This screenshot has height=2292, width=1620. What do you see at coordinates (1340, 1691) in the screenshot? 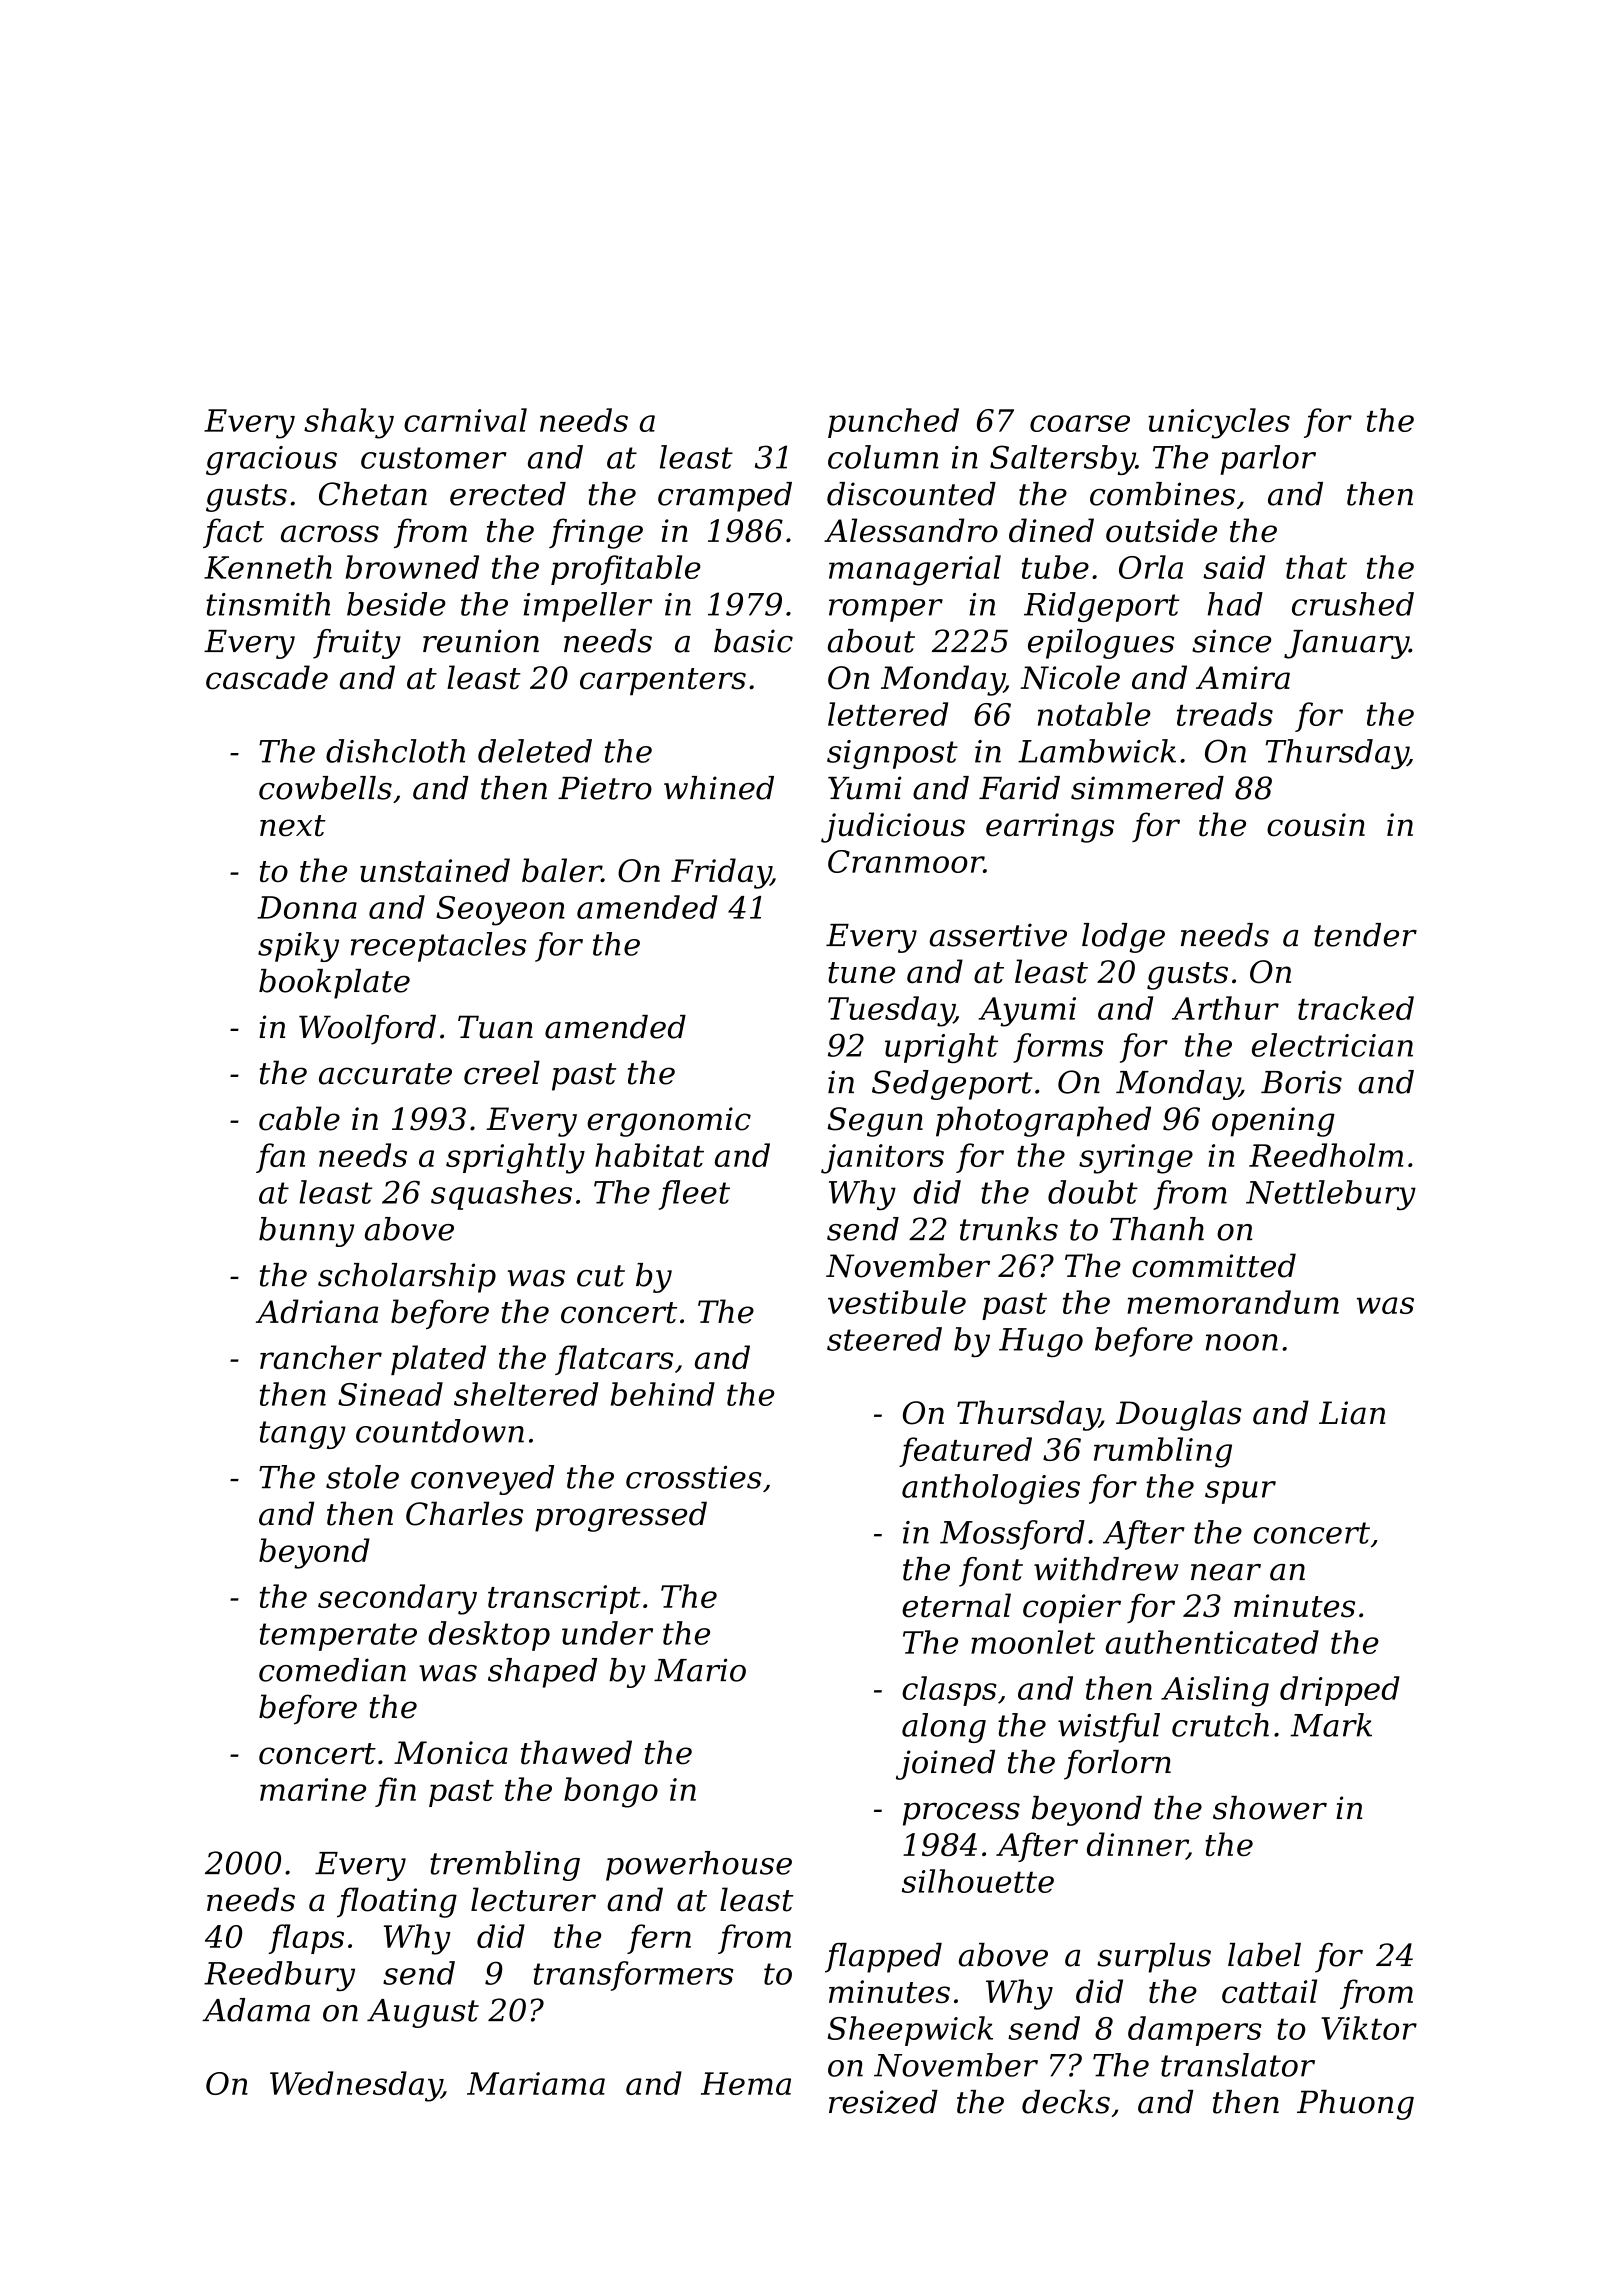
I see `dripped` at bounding box center [1340, 1691].
